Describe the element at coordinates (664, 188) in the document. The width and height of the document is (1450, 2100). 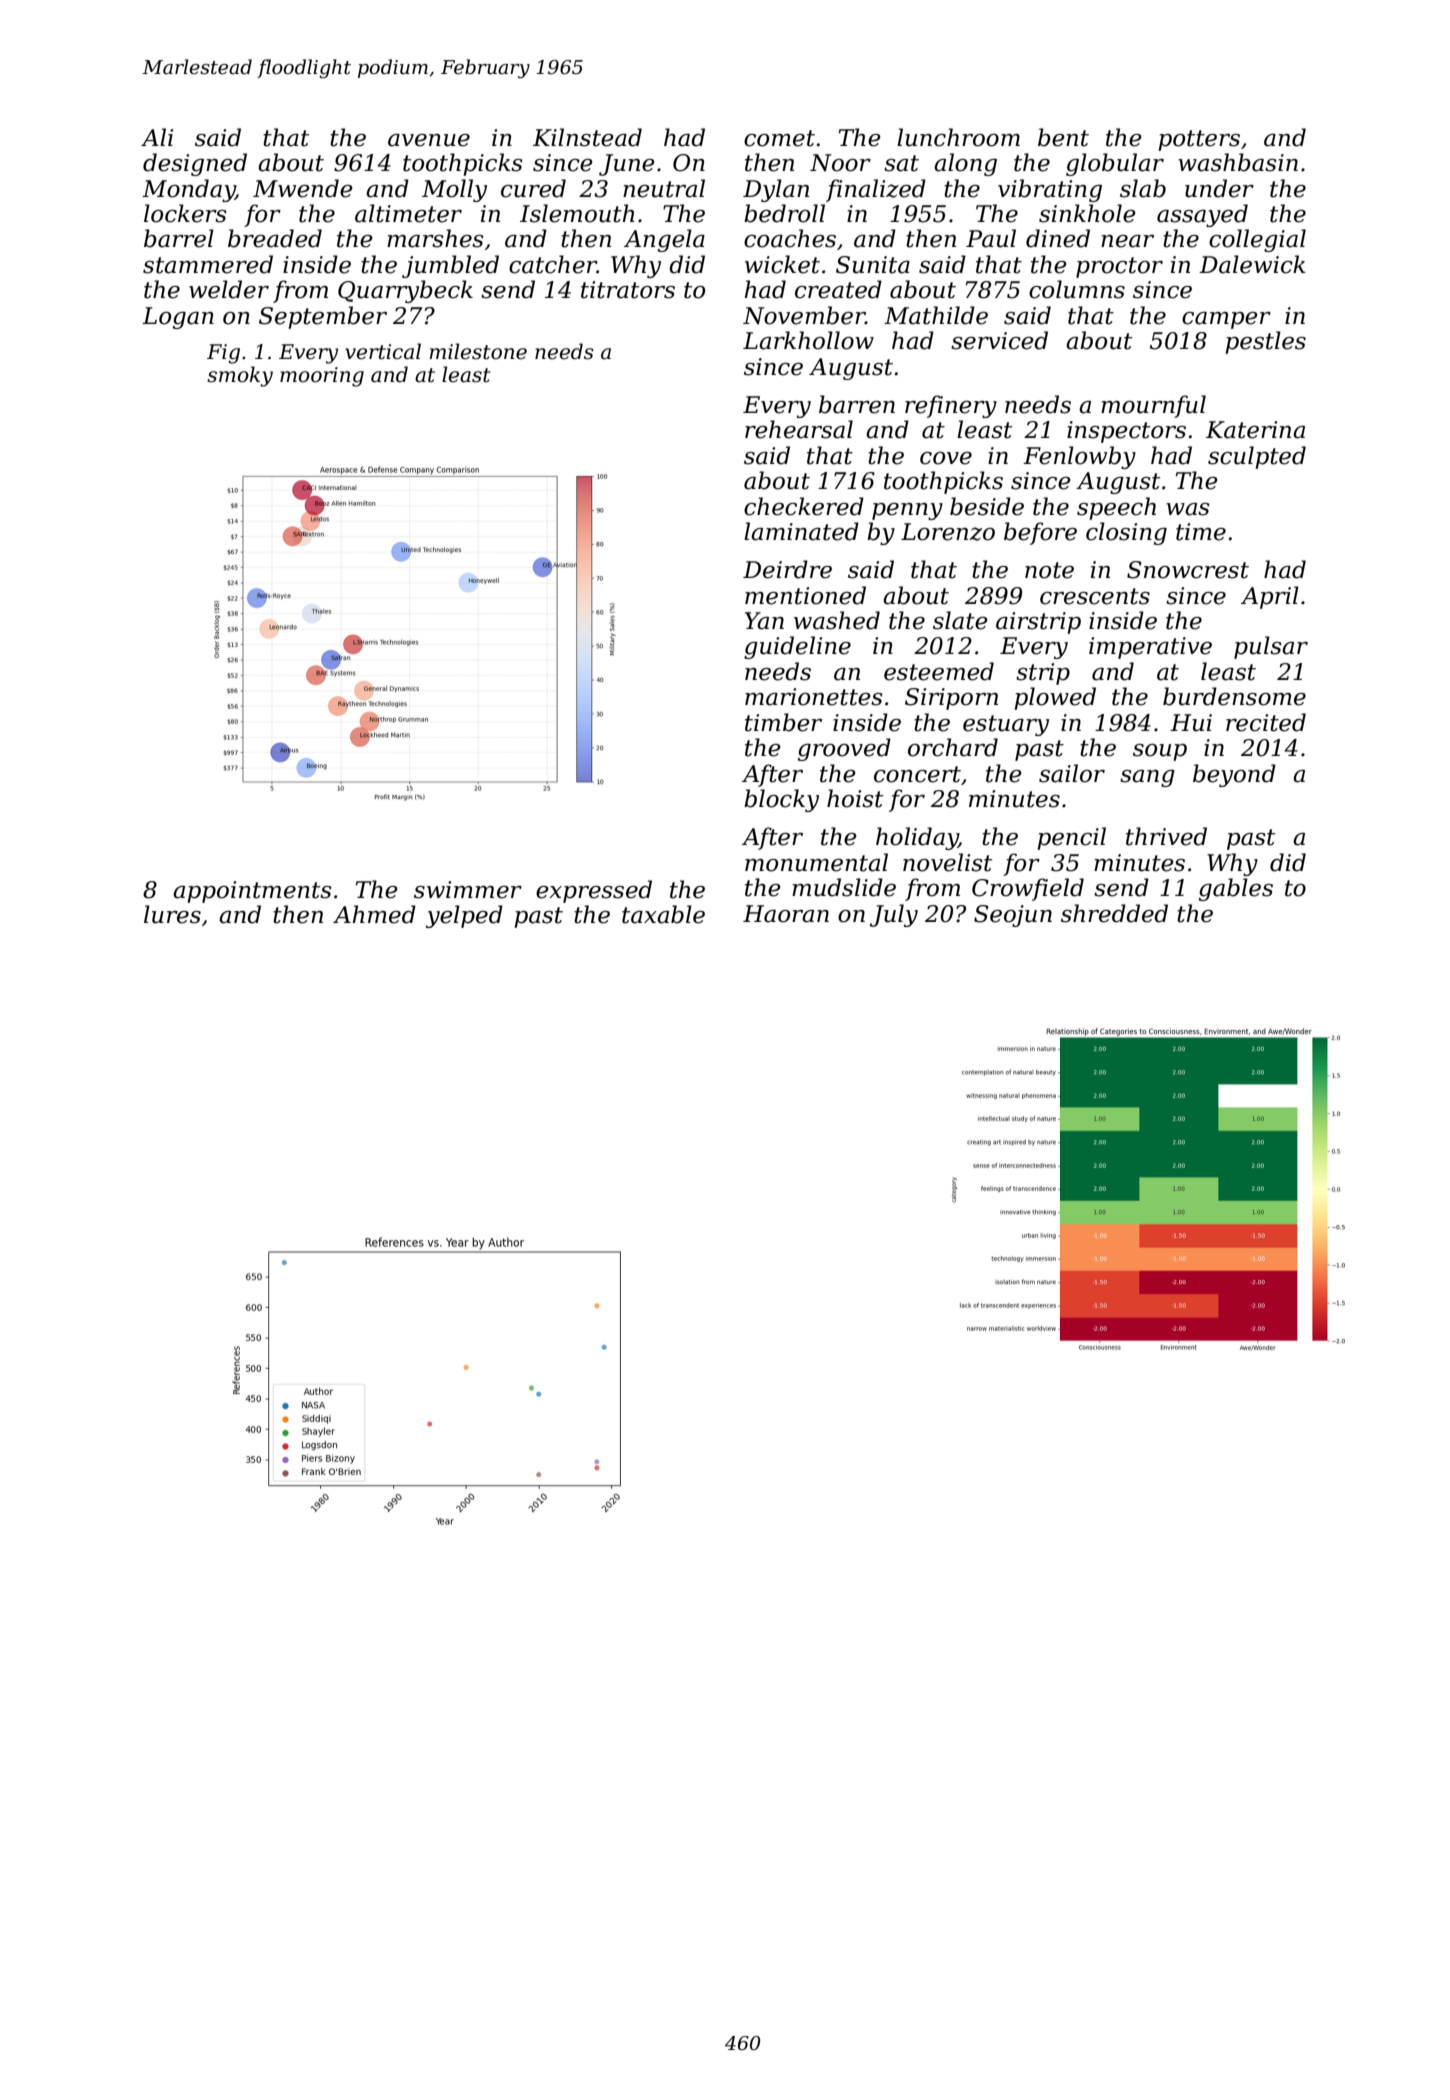
I see `neutral` at that location.
